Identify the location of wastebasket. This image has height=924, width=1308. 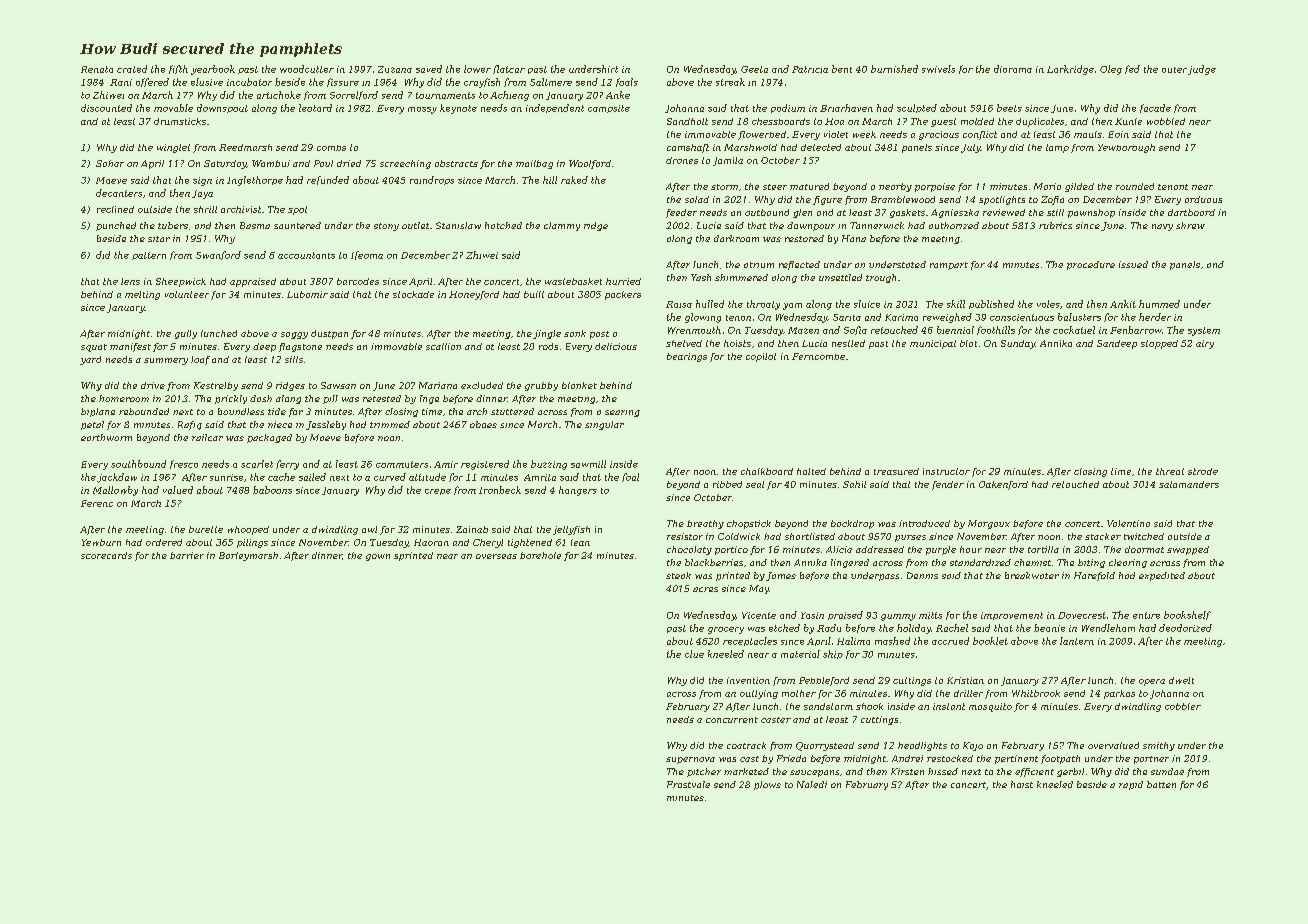
(573, 281).
